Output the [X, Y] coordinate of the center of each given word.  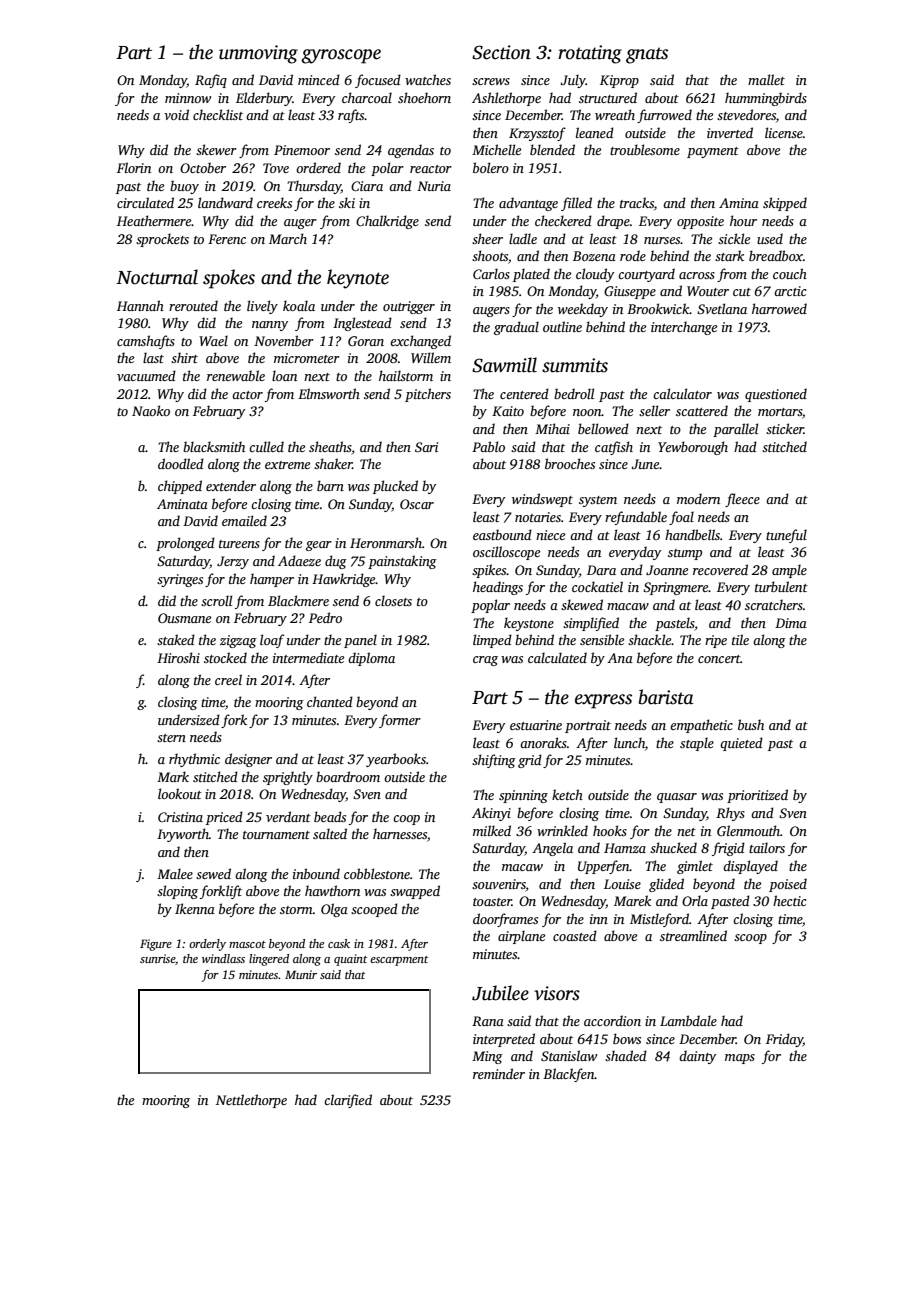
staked [176, 639]
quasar [677, 798]
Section [501, 52]
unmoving [258, 54]
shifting [494, 761]
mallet [766, 79]
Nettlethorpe [251, 1101]
